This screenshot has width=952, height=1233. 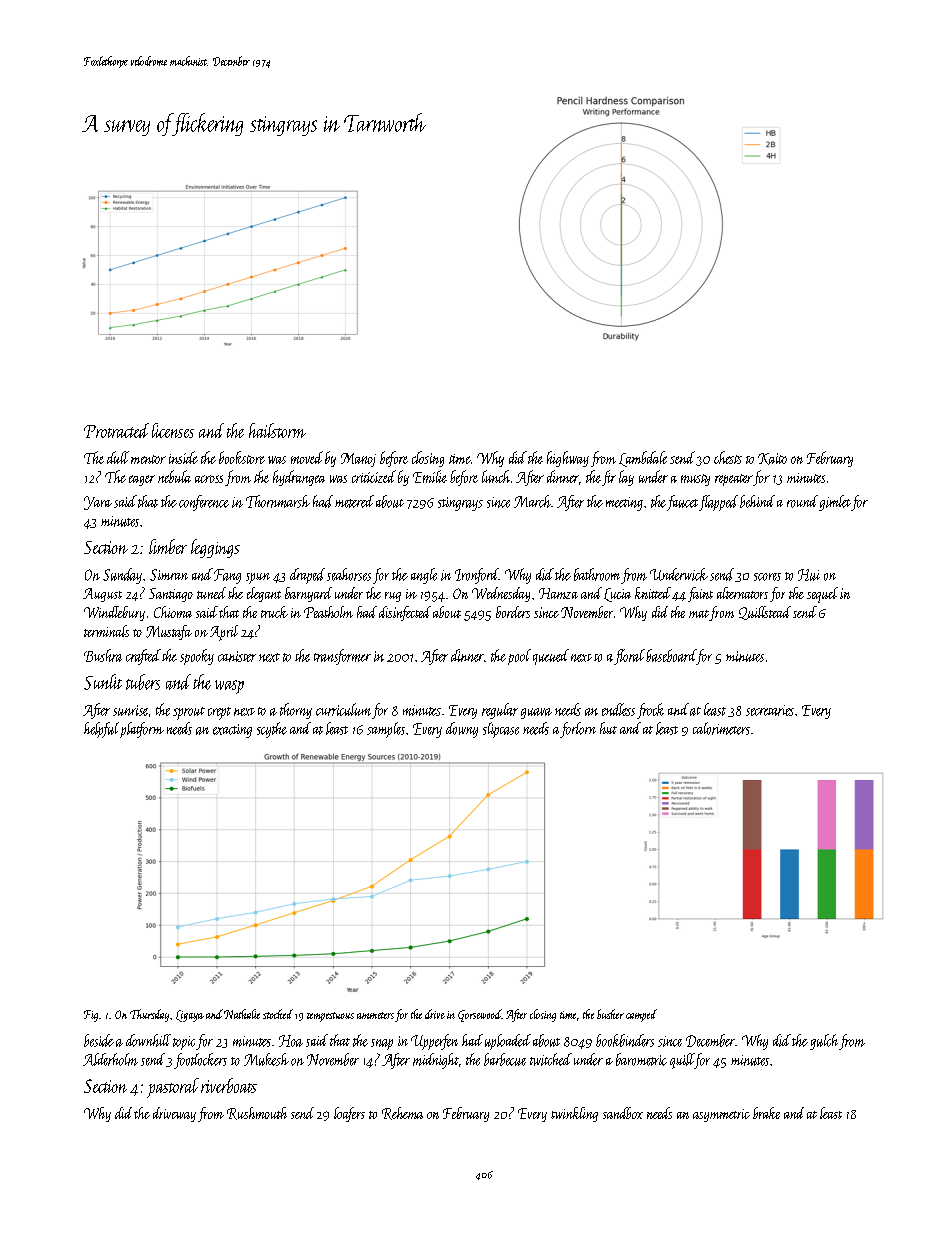 What do you see at coordinates (242, 1014) in the screenshot?
I see `Nathalie` at bounding box center [242, 1014].
